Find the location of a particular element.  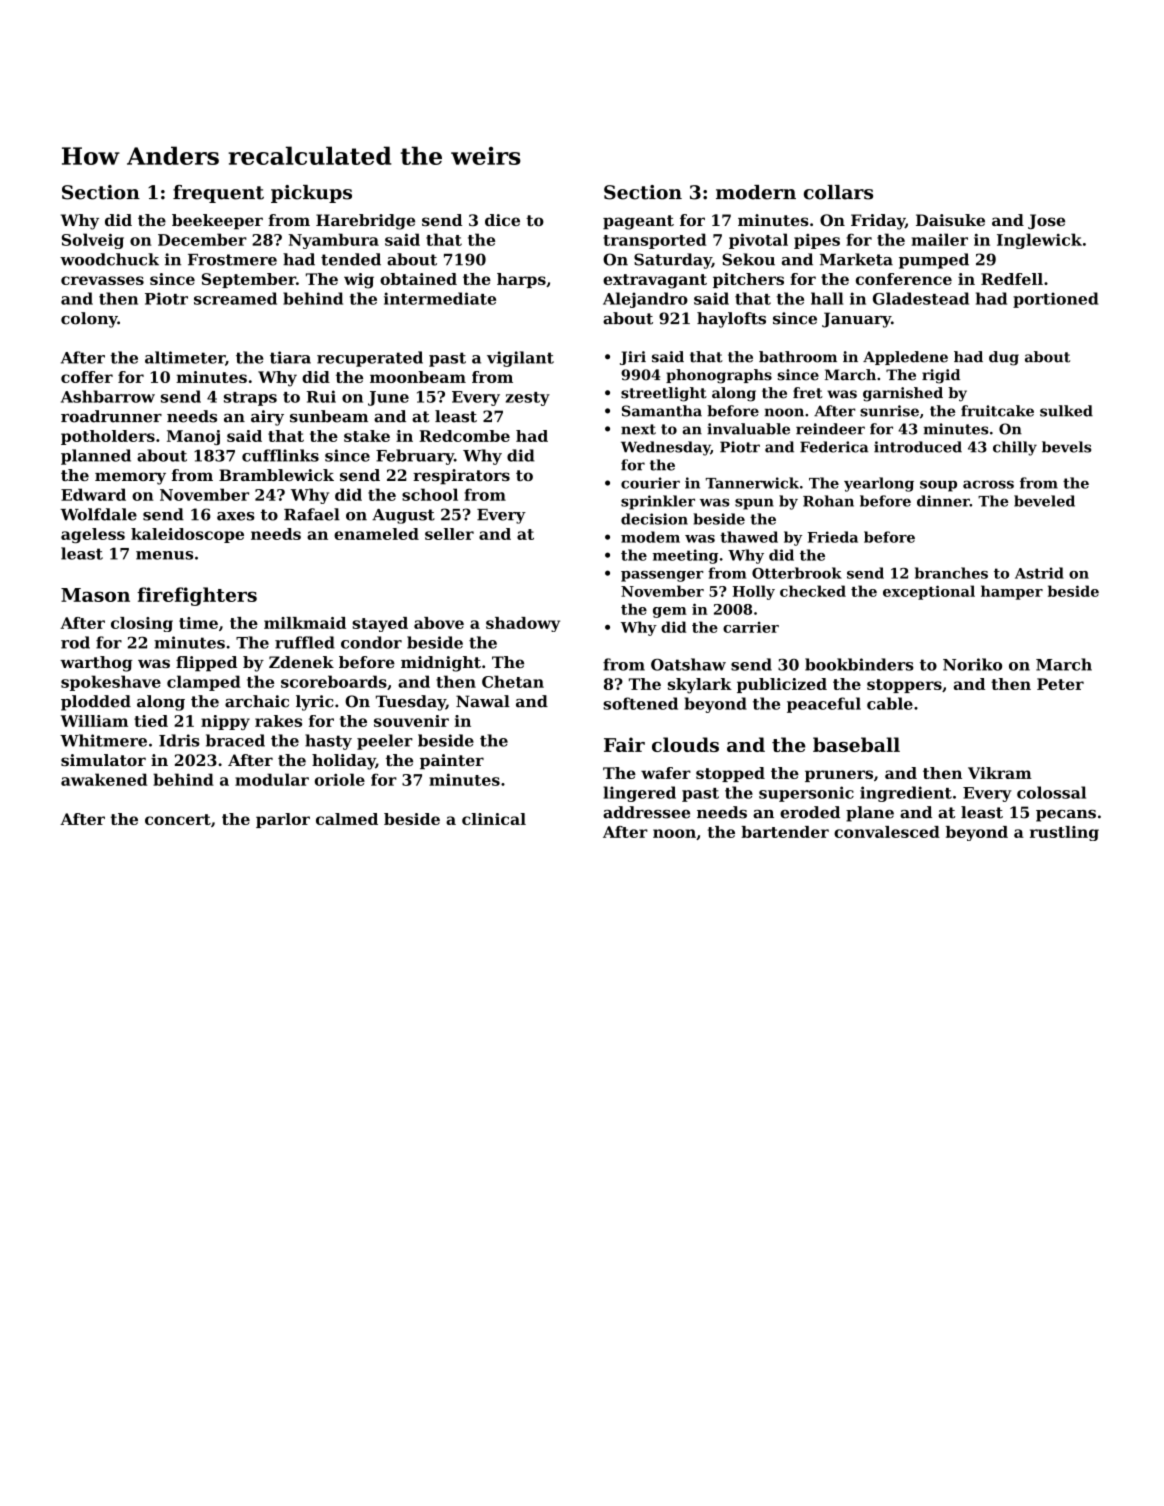

Jiri is located at coordinates (633, 358).
